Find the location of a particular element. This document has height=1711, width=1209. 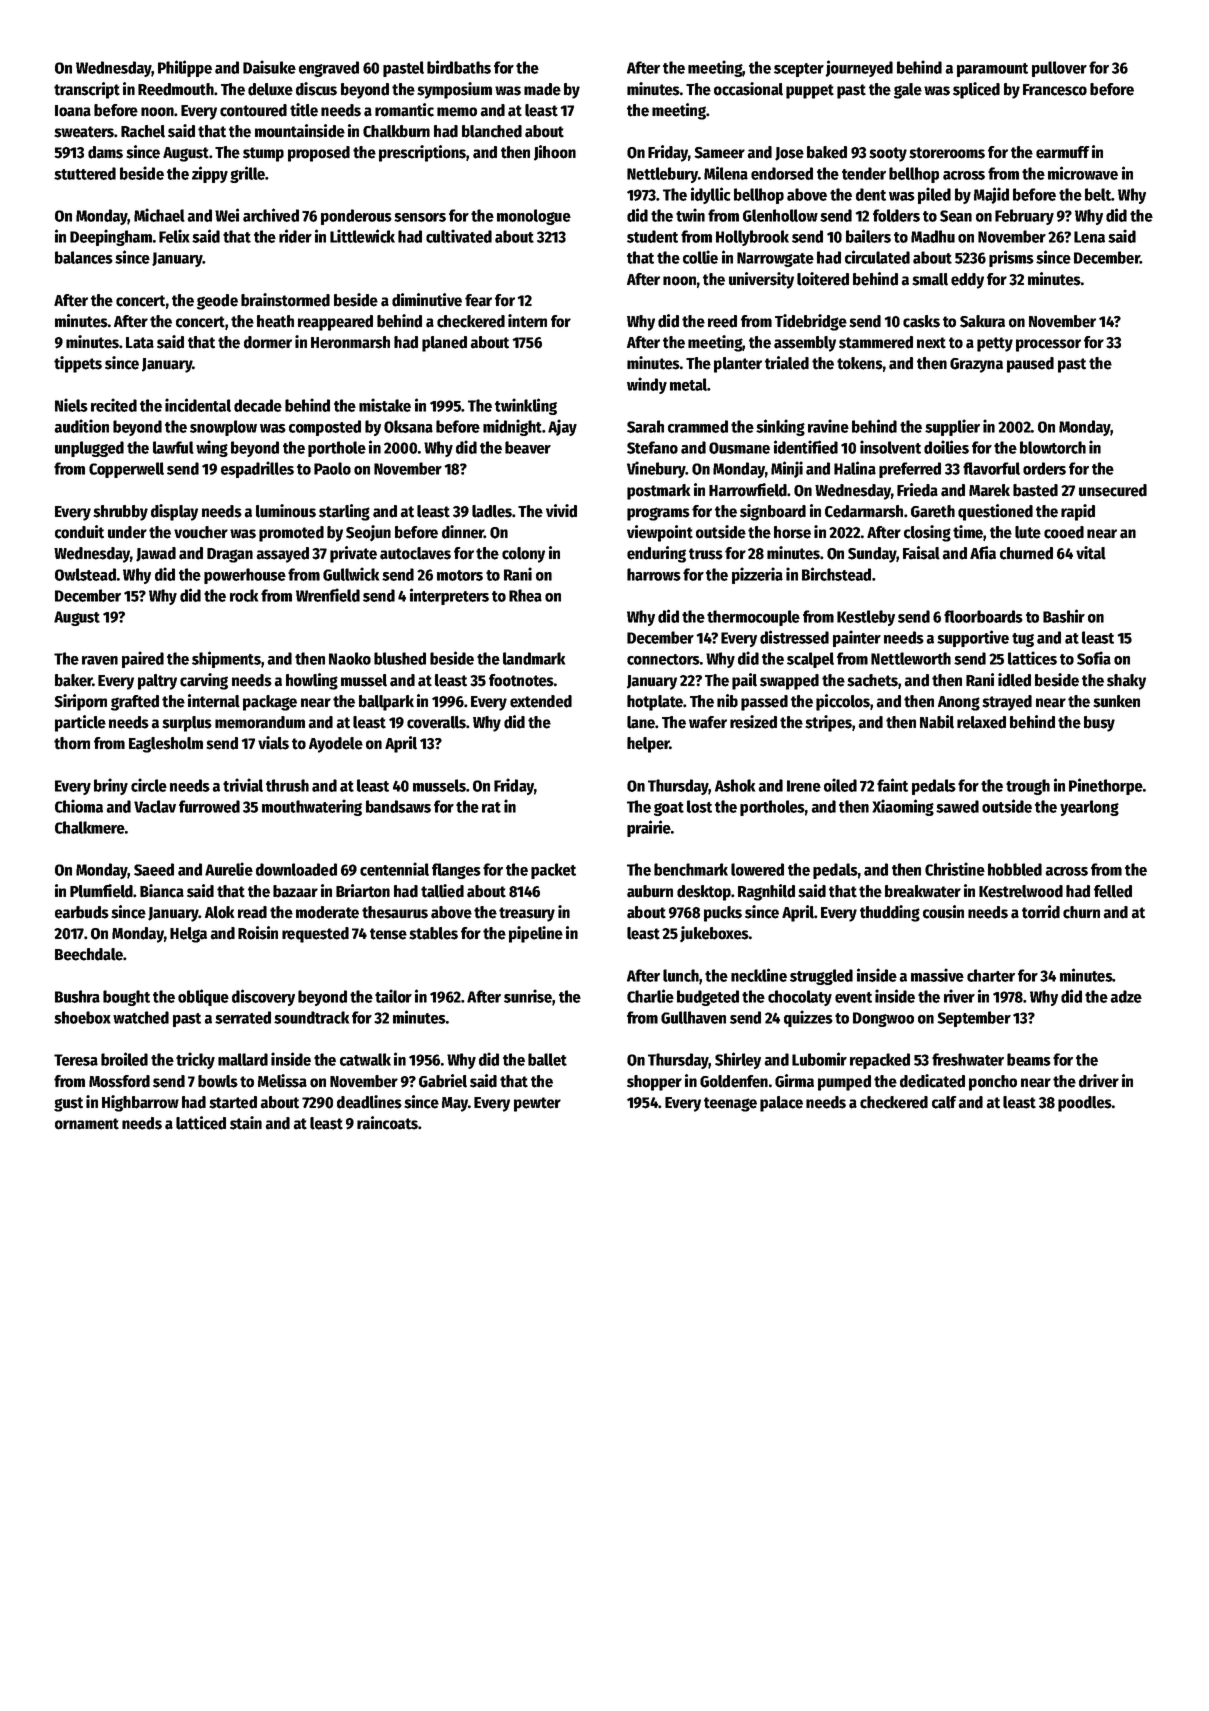

voucher is located at coordinates (201, 532).
